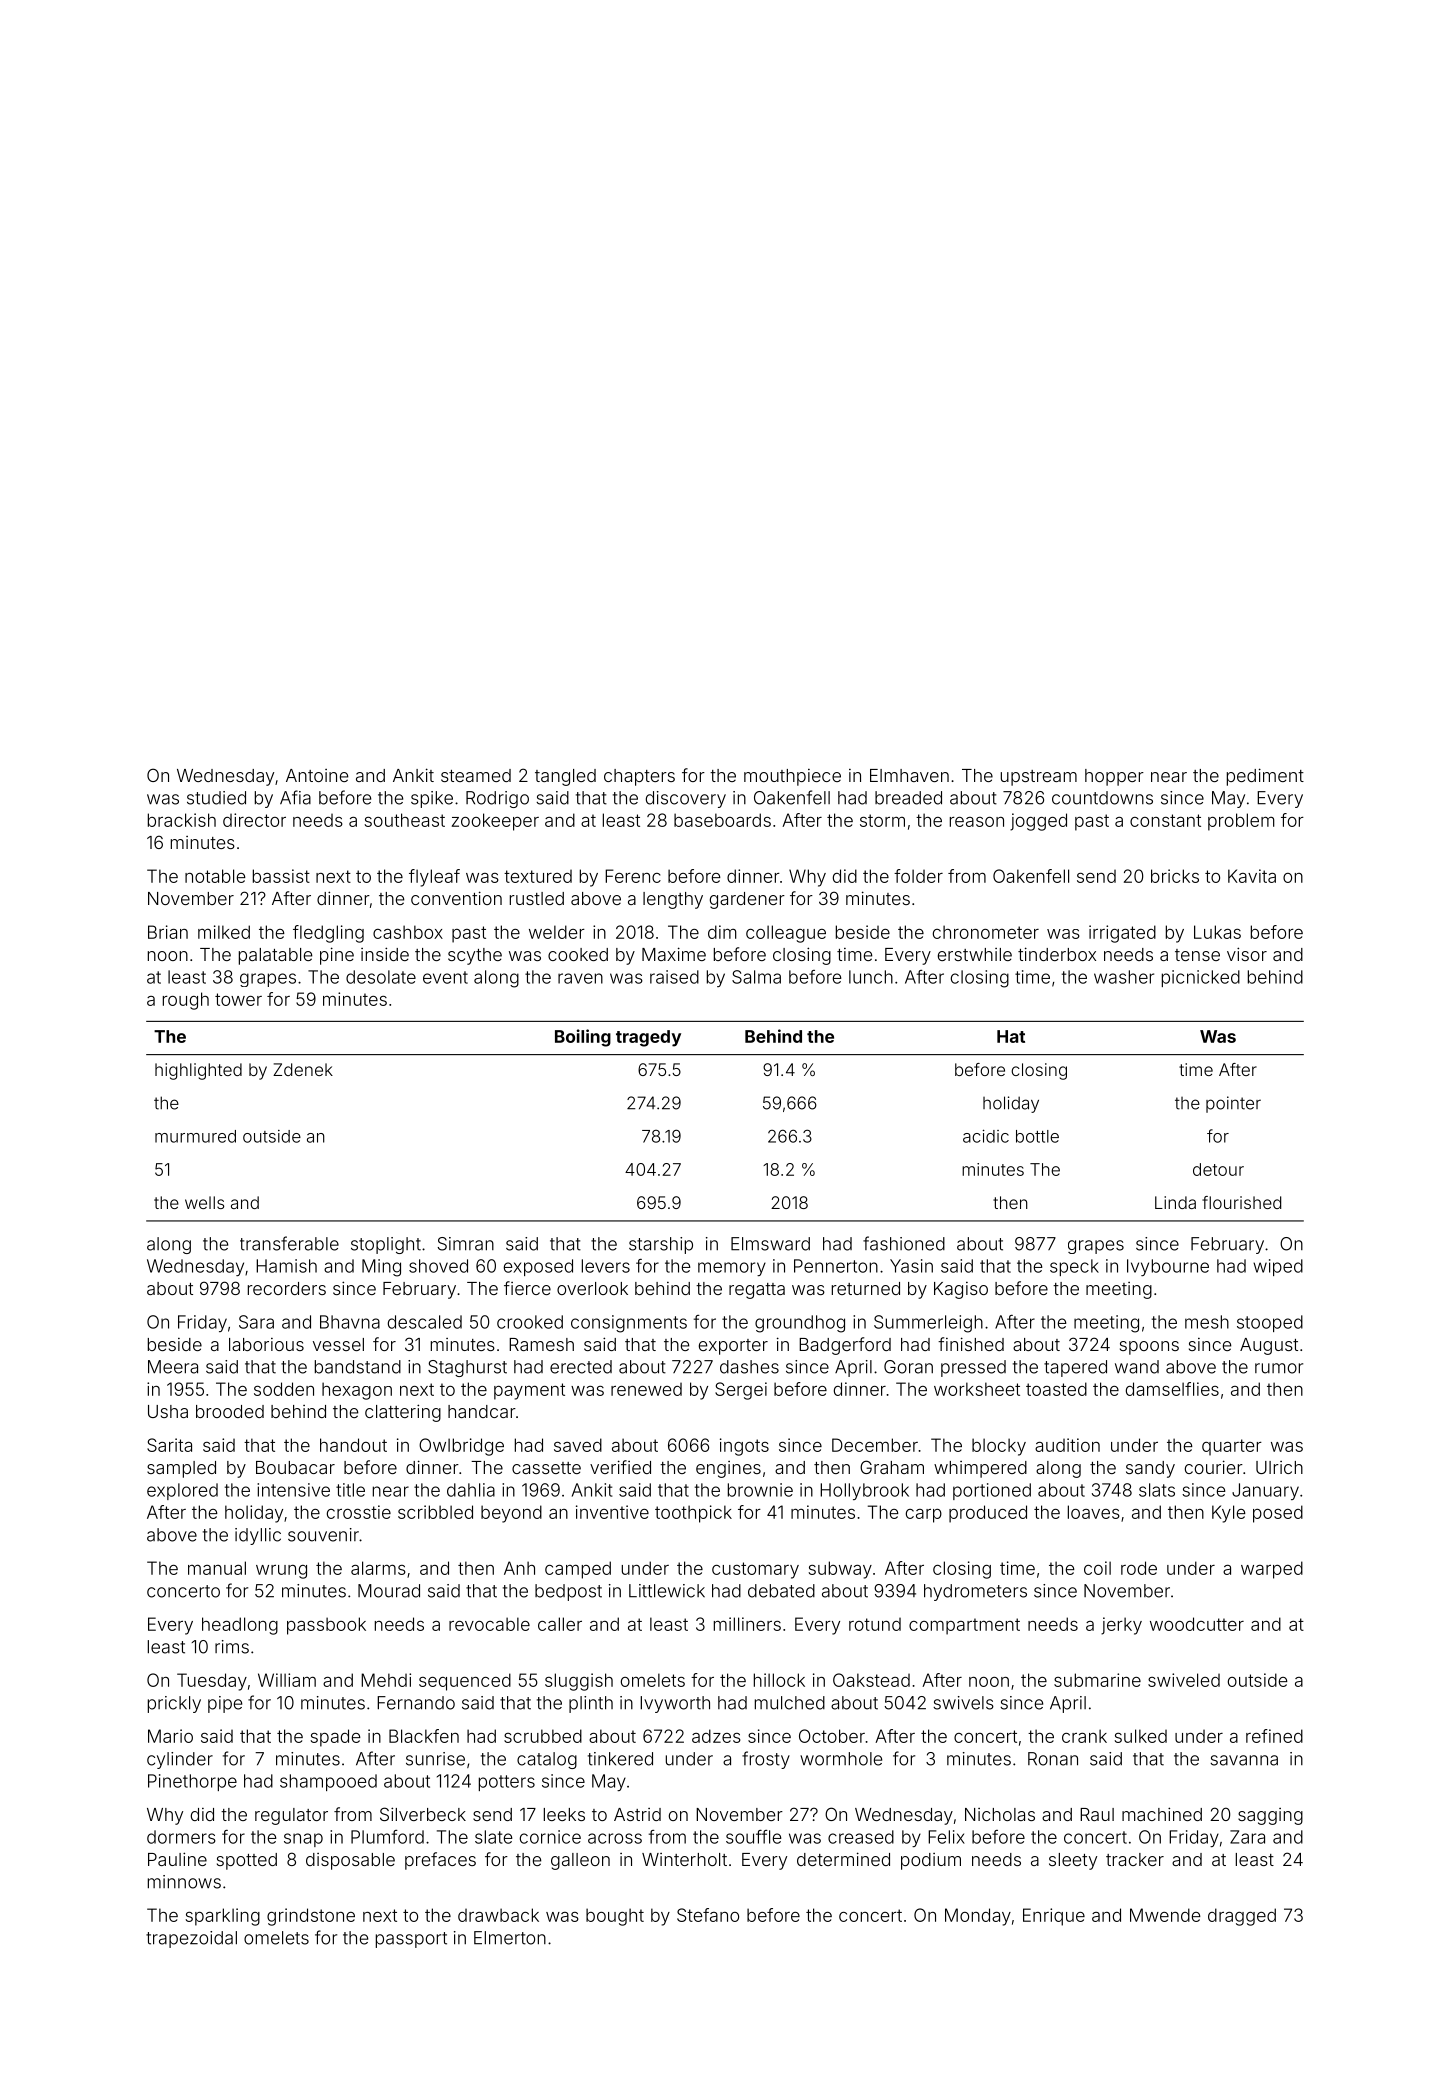 The width and height of the screenshot is (1450, 2100). I want to click on passport, so click(411, 1940).
